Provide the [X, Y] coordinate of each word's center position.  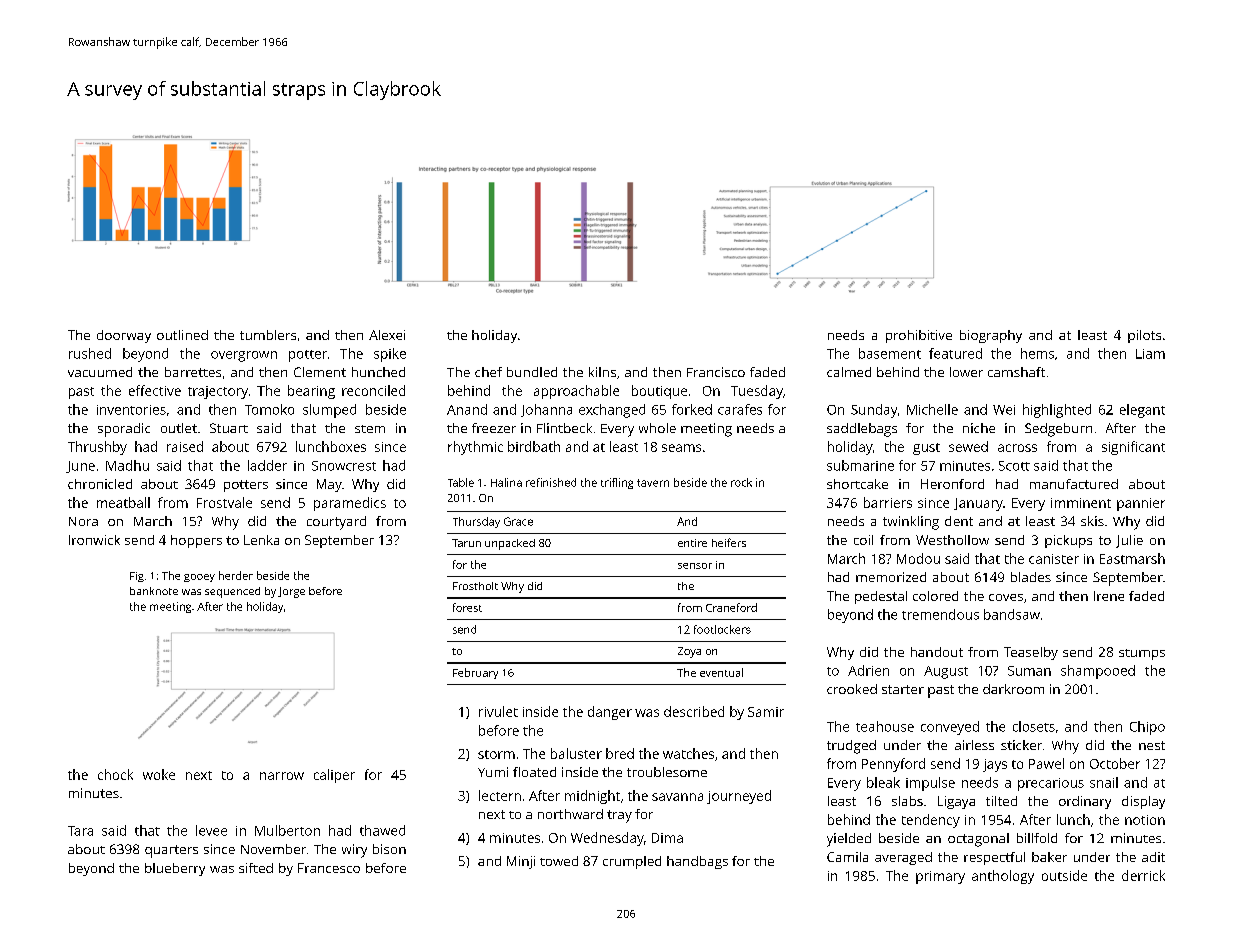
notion [1145, 820]
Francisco [716, 372]
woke [159, 774]
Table [461, 482]
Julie [1129, 541]
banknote [154, 591]
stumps [1142, 654]
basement [890, 353]
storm [496, 754]
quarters [171, 851]
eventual [721, 672]
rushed [90, 353]
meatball [123, 502]
